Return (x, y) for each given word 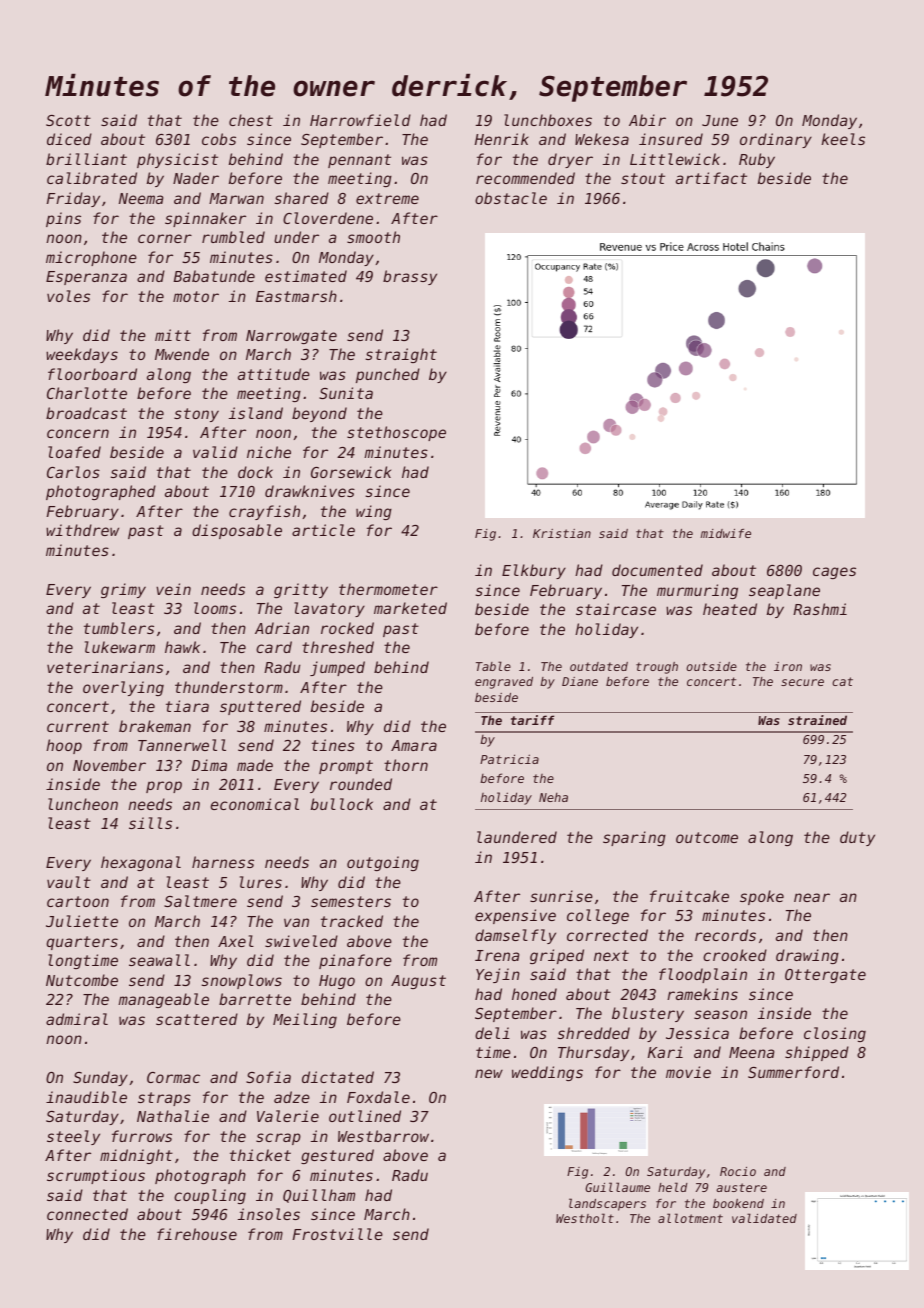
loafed (74, 452)
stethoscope (396, 433)
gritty (301, 590)
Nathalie (173, 1116)
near (812, 897)
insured (671, 139)
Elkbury (534, 571)
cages (834, 573)
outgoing (383, 863)
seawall (159, 960)
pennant (359, 161)
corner (165, 238)
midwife (726, 533)
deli (492, 1033)
